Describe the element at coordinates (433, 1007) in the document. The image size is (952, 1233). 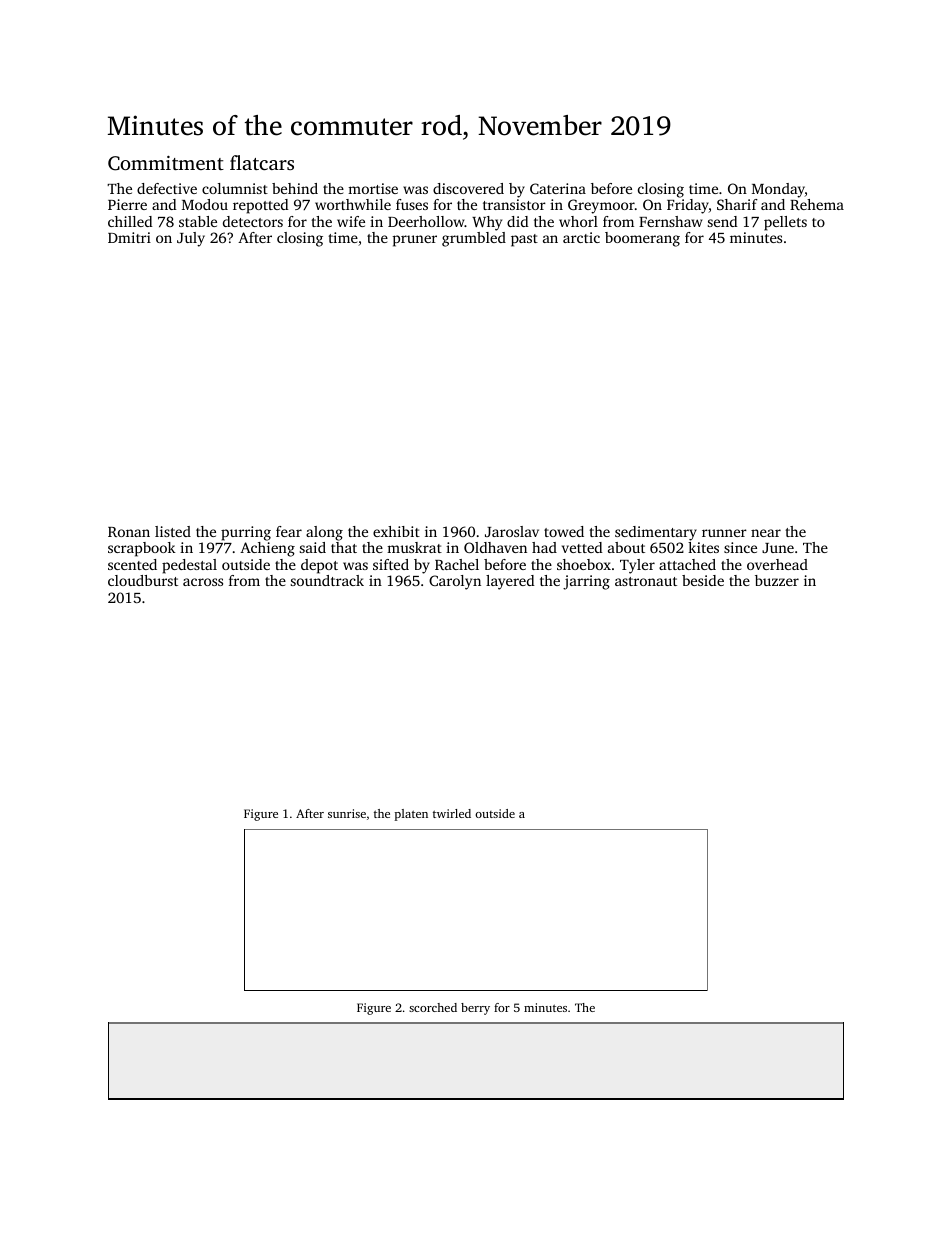
I see `scorched` at that location.
